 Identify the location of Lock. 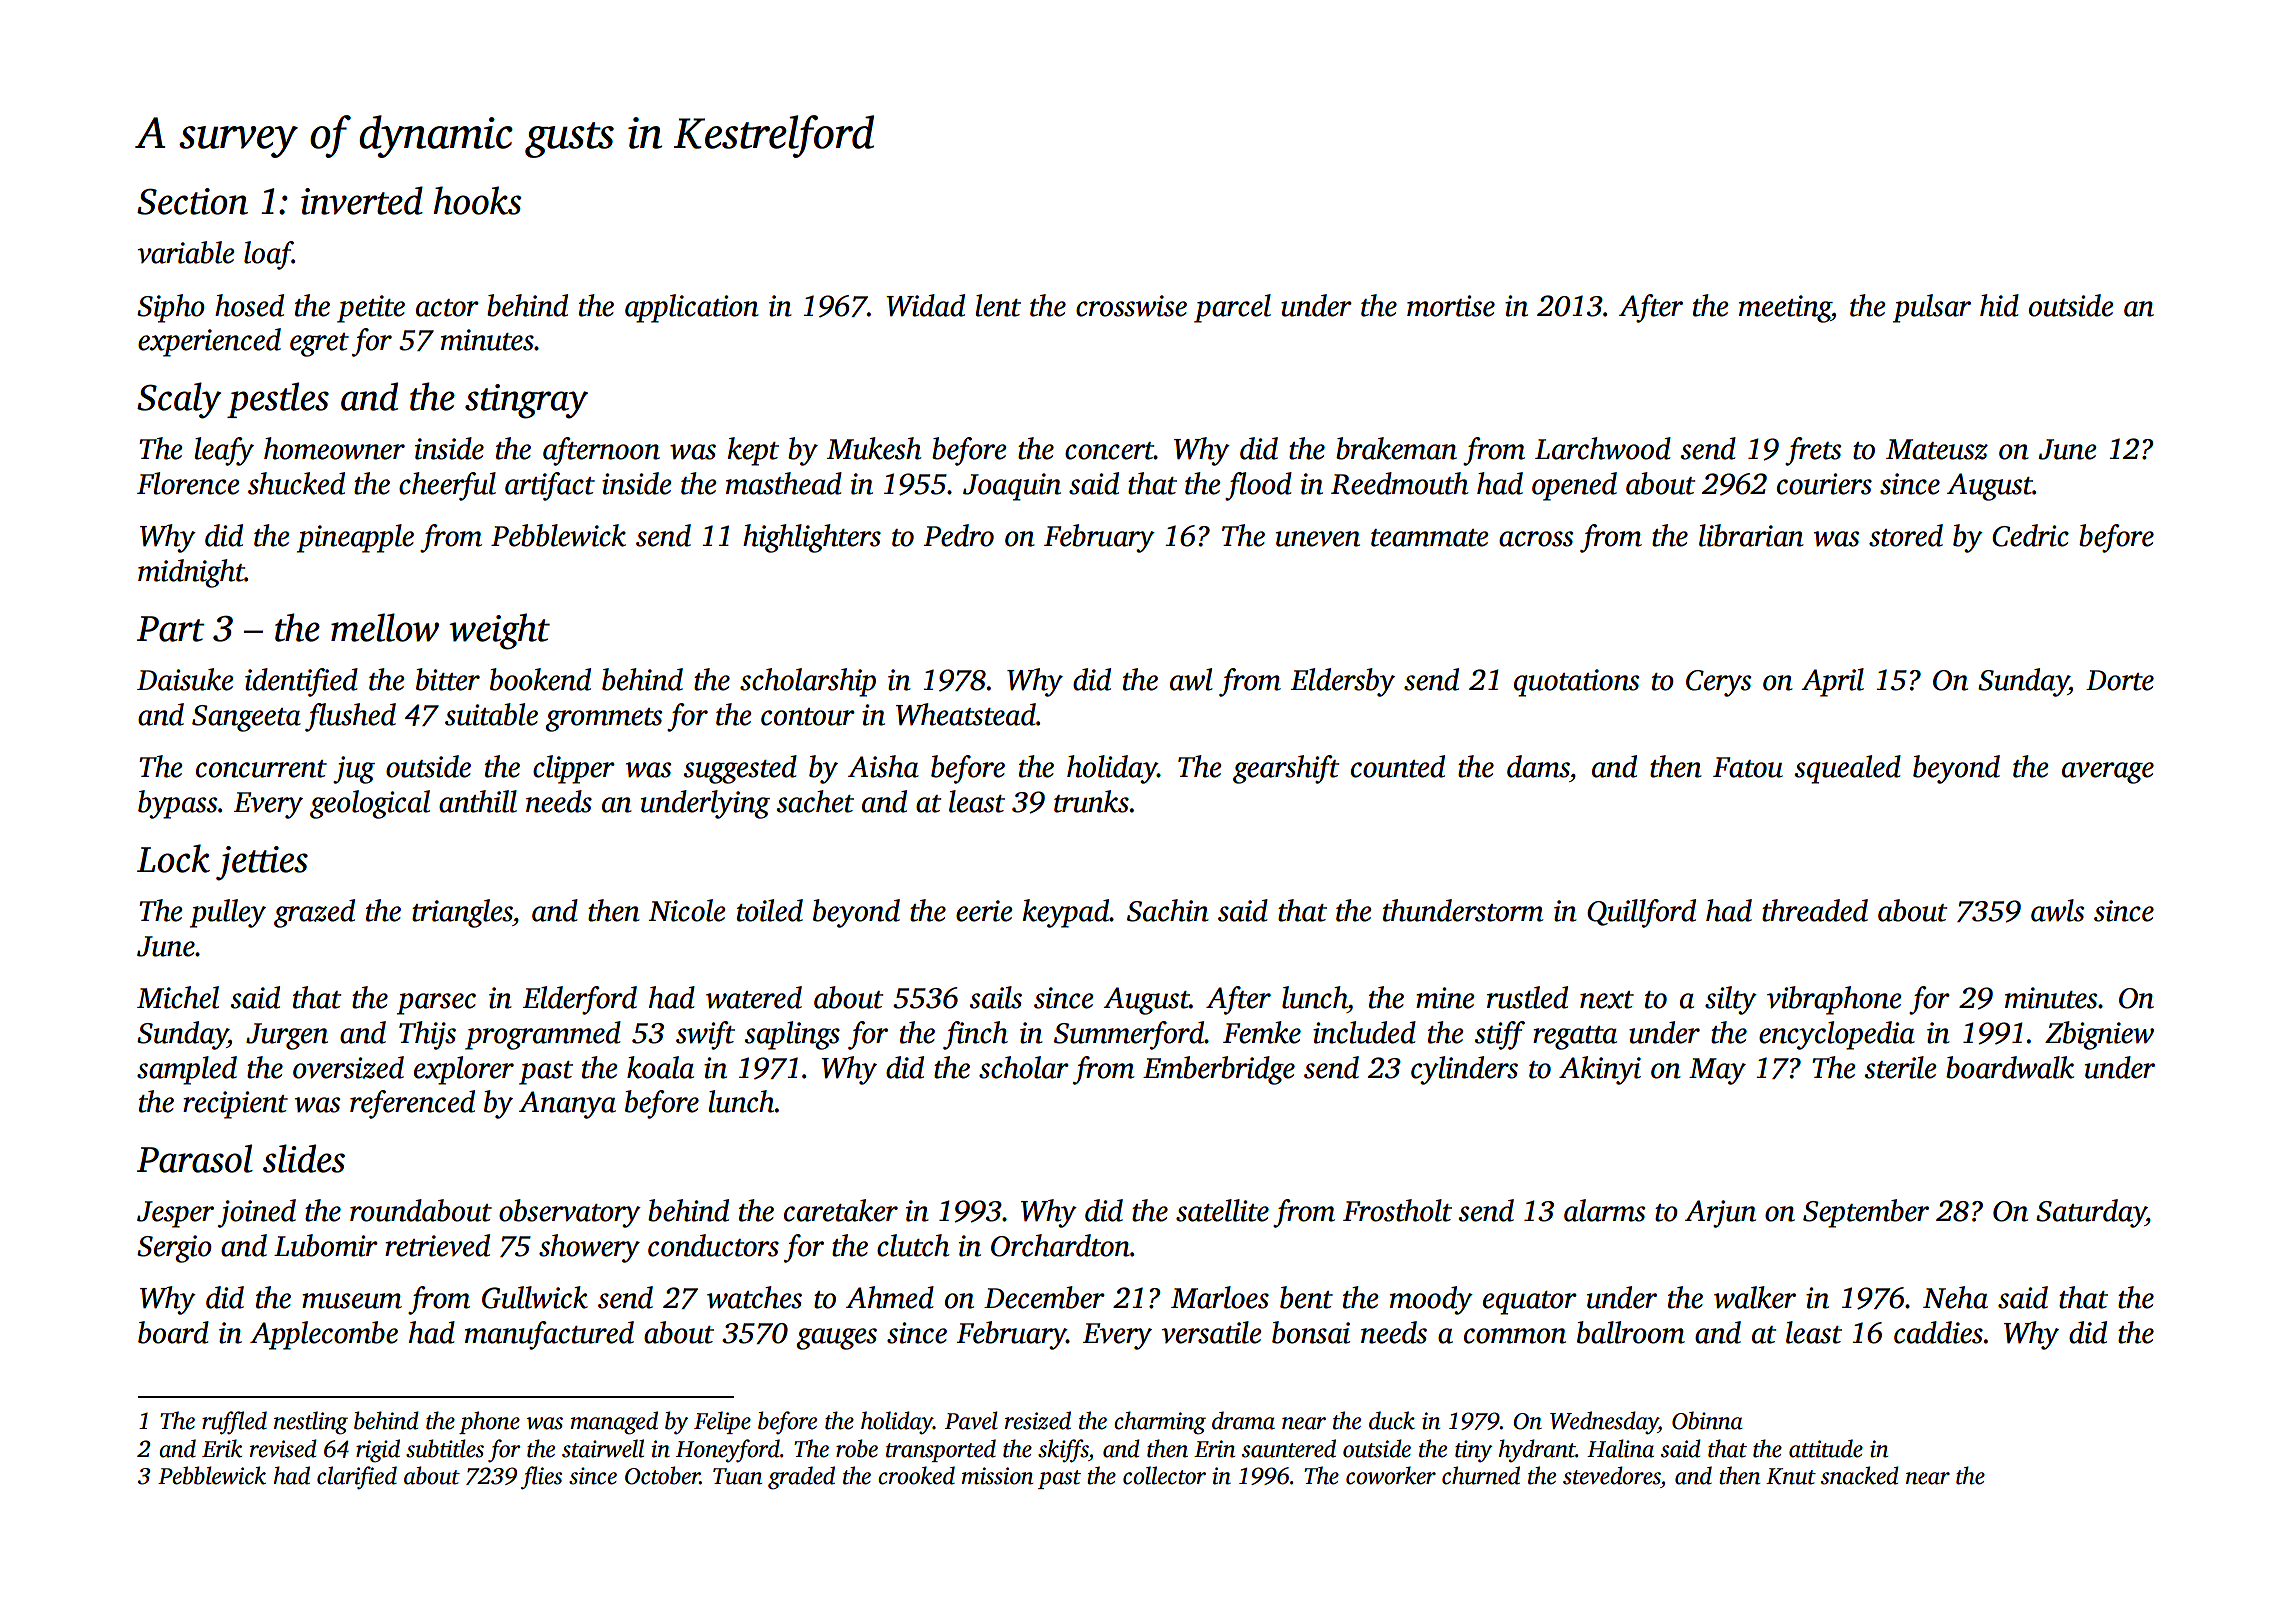
(173, 858).
